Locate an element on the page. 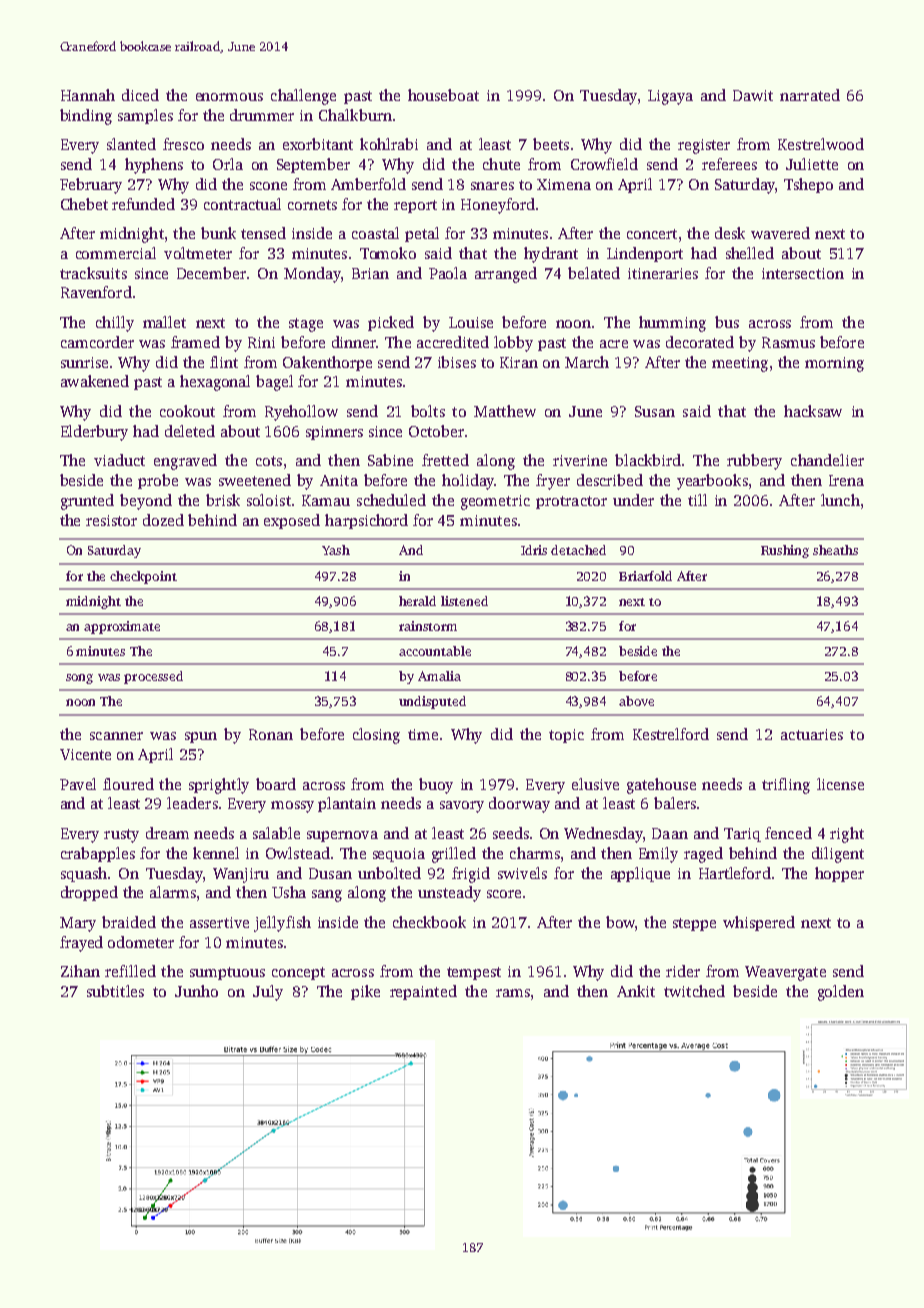  Dawit is located at coordinates (753, 95).
